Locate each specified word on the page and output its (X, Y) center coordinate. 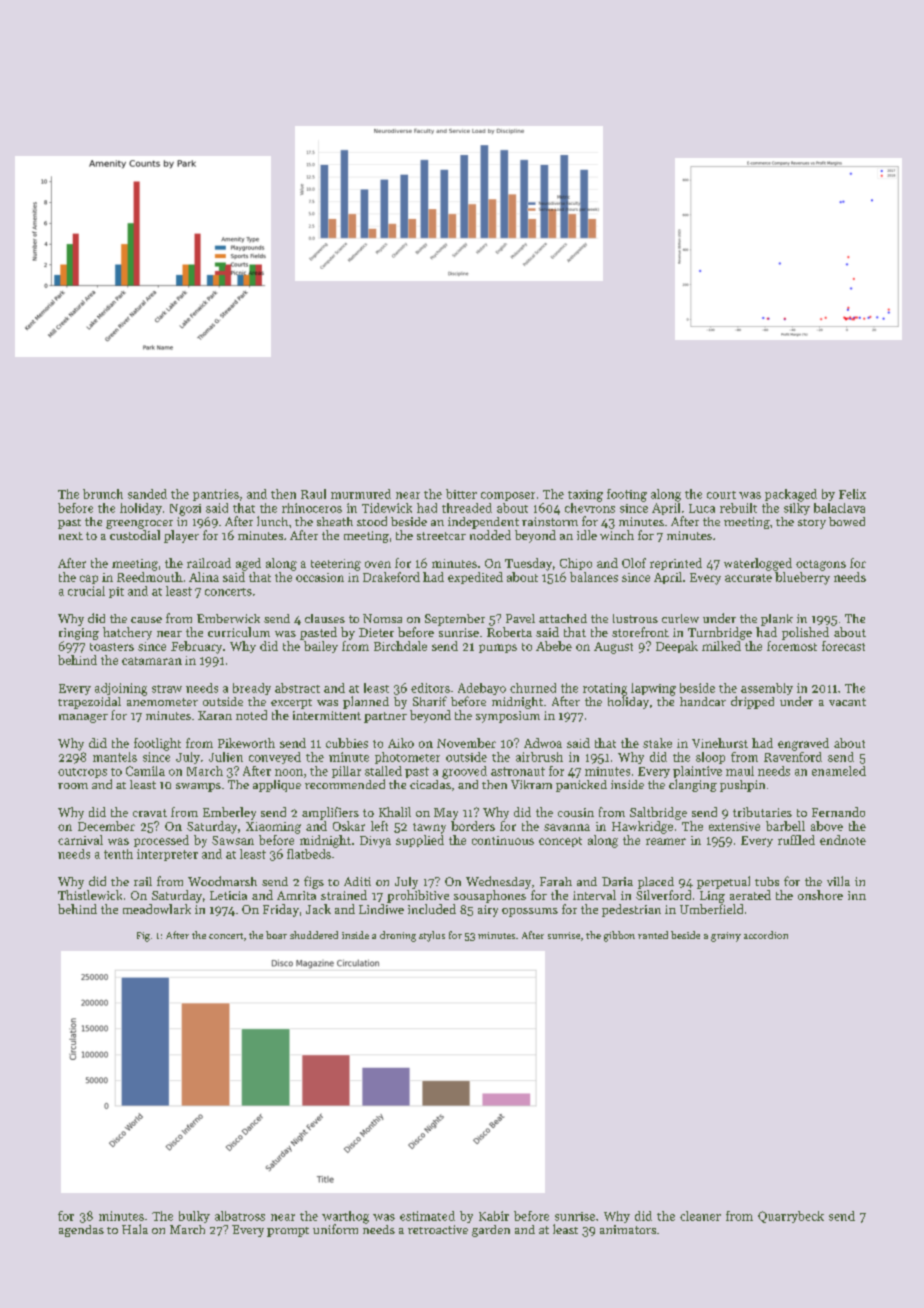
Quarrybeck (791, 1217)
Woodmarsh (222, 881)
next (71, 536)
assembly (767, 689)
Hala (135, 1229)
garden (491, 1231)
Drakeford (391, 577)
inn (857, 895)
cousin (576, 812)
